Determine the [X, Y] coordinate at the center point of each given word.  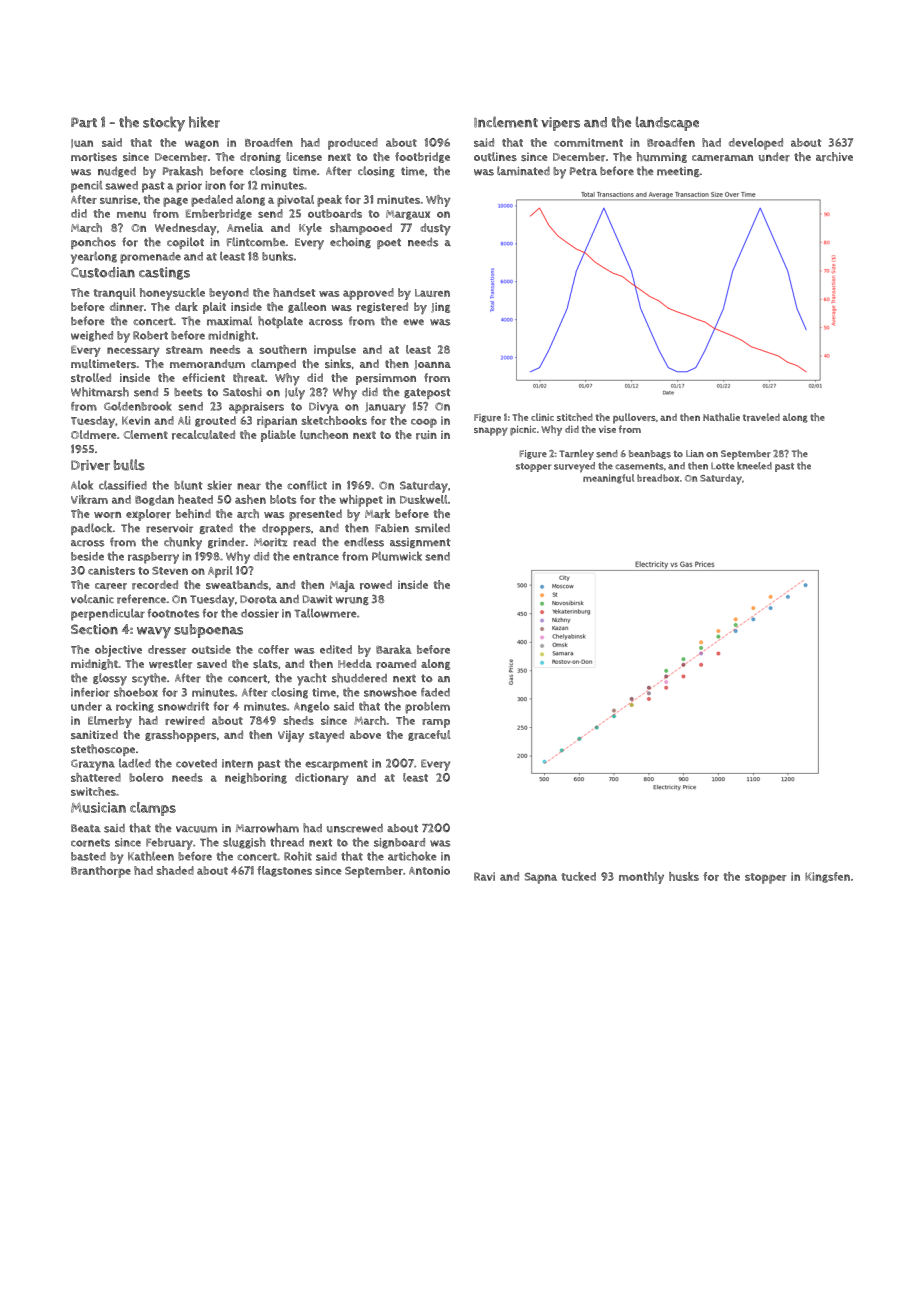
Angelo [311, 707]
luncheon [324, 434]
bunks [277, 256]
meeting [678, 172]
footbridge [422, 157]
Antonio [429, 870]
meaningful [608, 479]
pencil [86, 186]
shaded [175, 870]
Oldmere [94, 435]
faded [435, 692]
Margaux [408, 215]
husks [684, 876]
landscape [667, 123]
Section [94, 629]
